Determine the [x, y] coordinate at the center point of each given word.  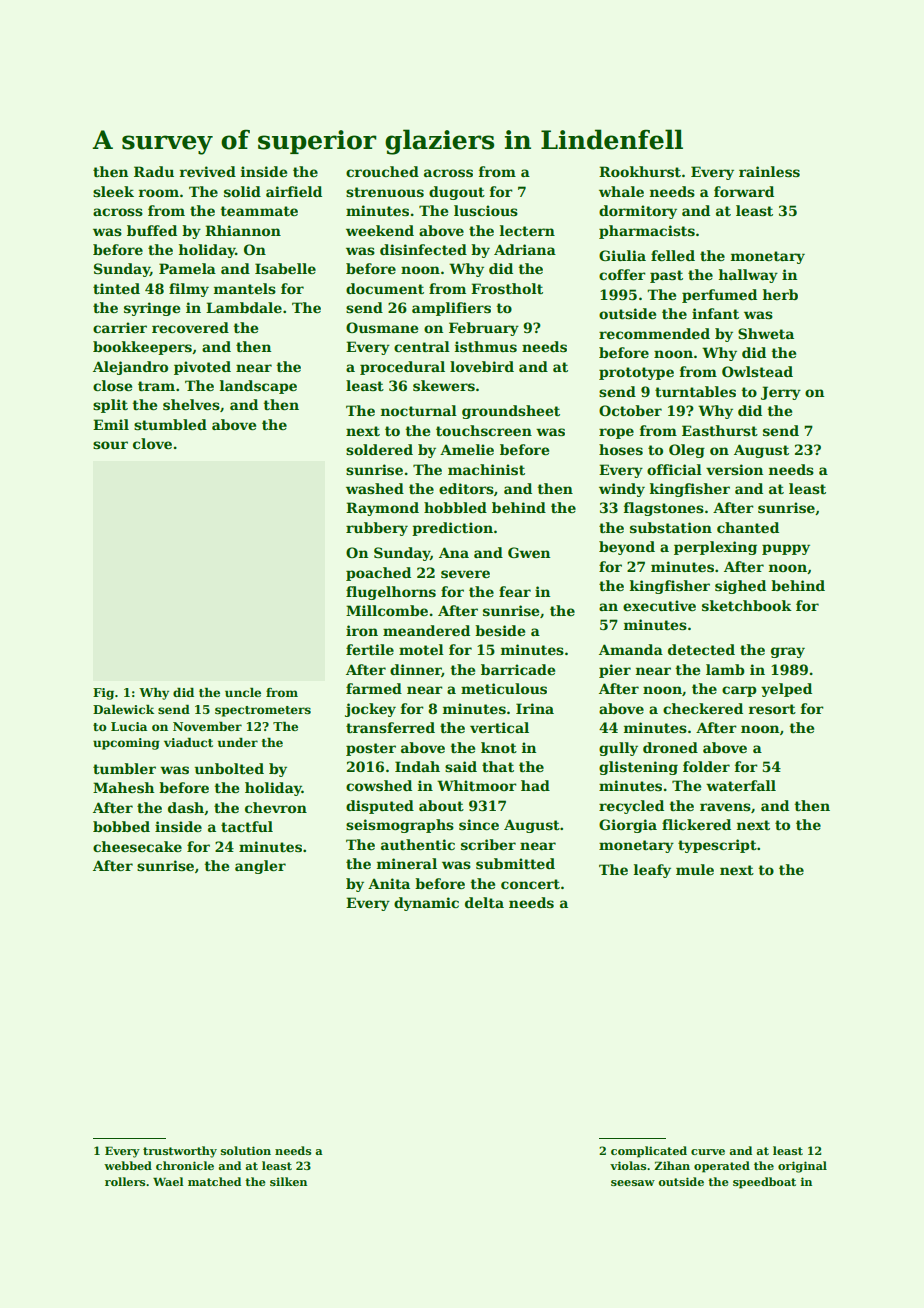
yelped [786, 690]
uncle [243, 692]
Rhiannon [243, 230]
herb [780, 294]
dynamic [426, 904]
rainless [769, 171]
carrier [120, 327]
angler [260, 867]
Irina [535, 708]
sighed [740, 587]
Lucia [129, 726]
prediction [452, 529]
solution [246, 1150]
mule [695, 869]
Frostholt [507, 288]
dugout [457, 193]
